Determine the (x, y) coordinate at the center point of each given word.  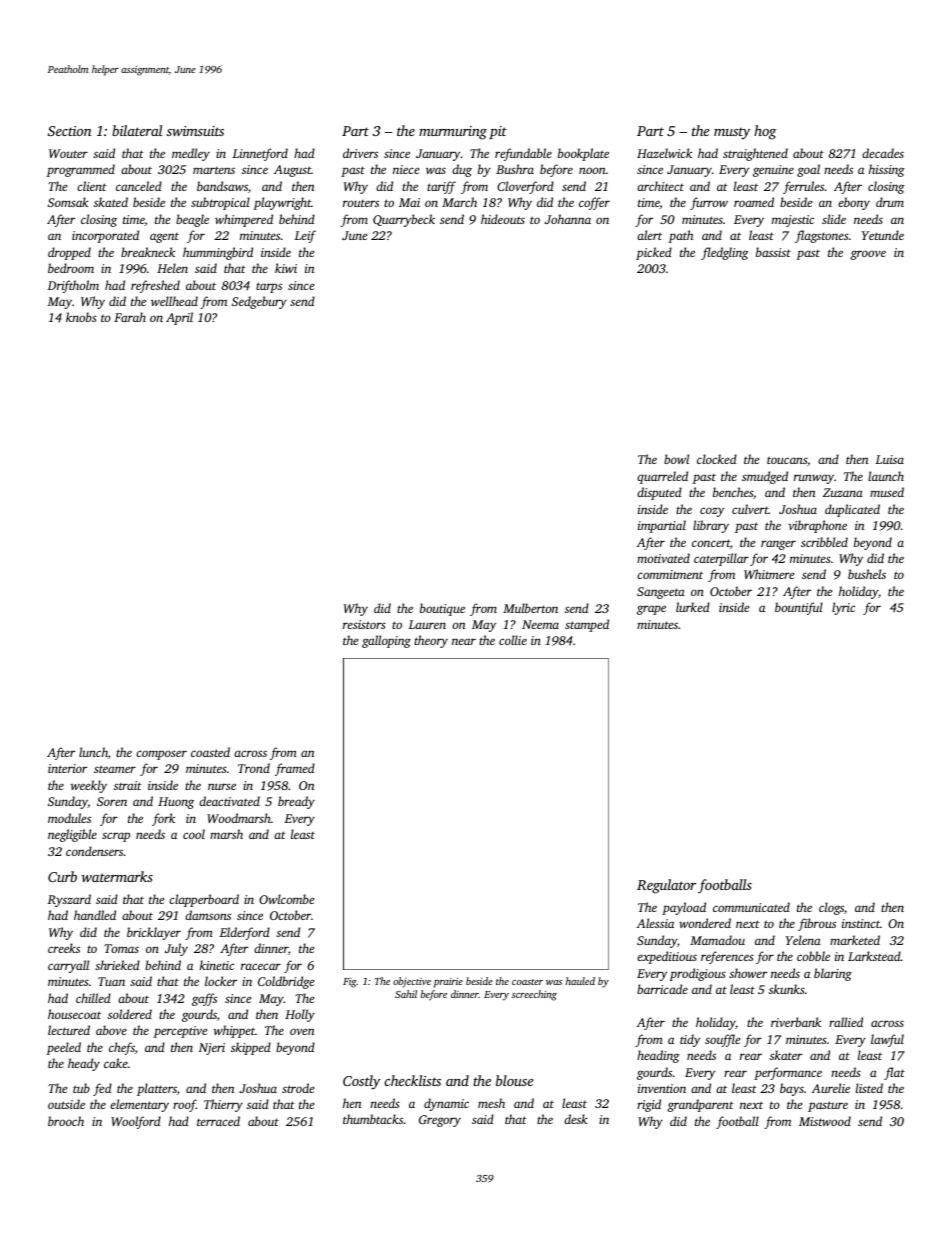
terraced (218, 1121)
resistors (364, 624)
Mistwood (825, 1121)
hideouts (503, 219)
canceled (139, 186)
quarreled (662, 477)
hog (765, 132)
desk (576, 1119)
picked (654, 253)
